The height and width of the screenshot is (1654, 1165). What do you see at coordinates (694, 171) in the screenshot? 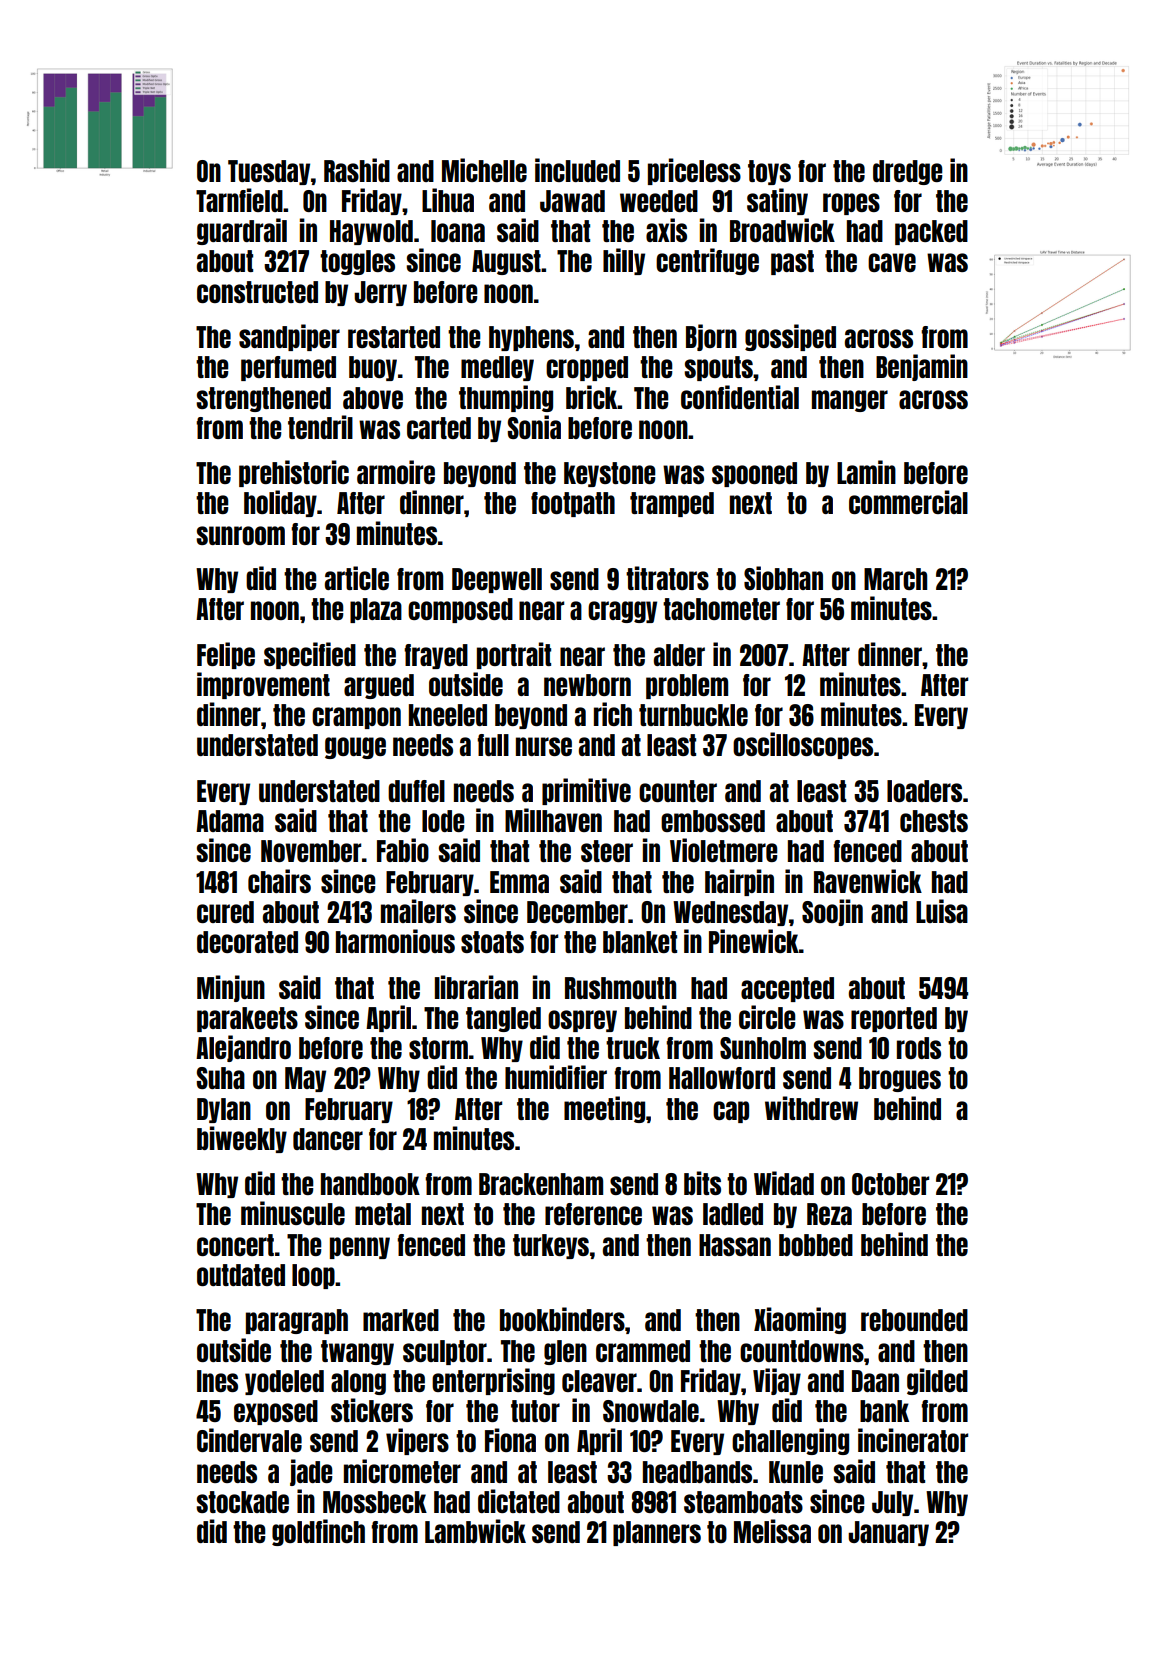
I see `priceless` at bounding box center [694, 171].
